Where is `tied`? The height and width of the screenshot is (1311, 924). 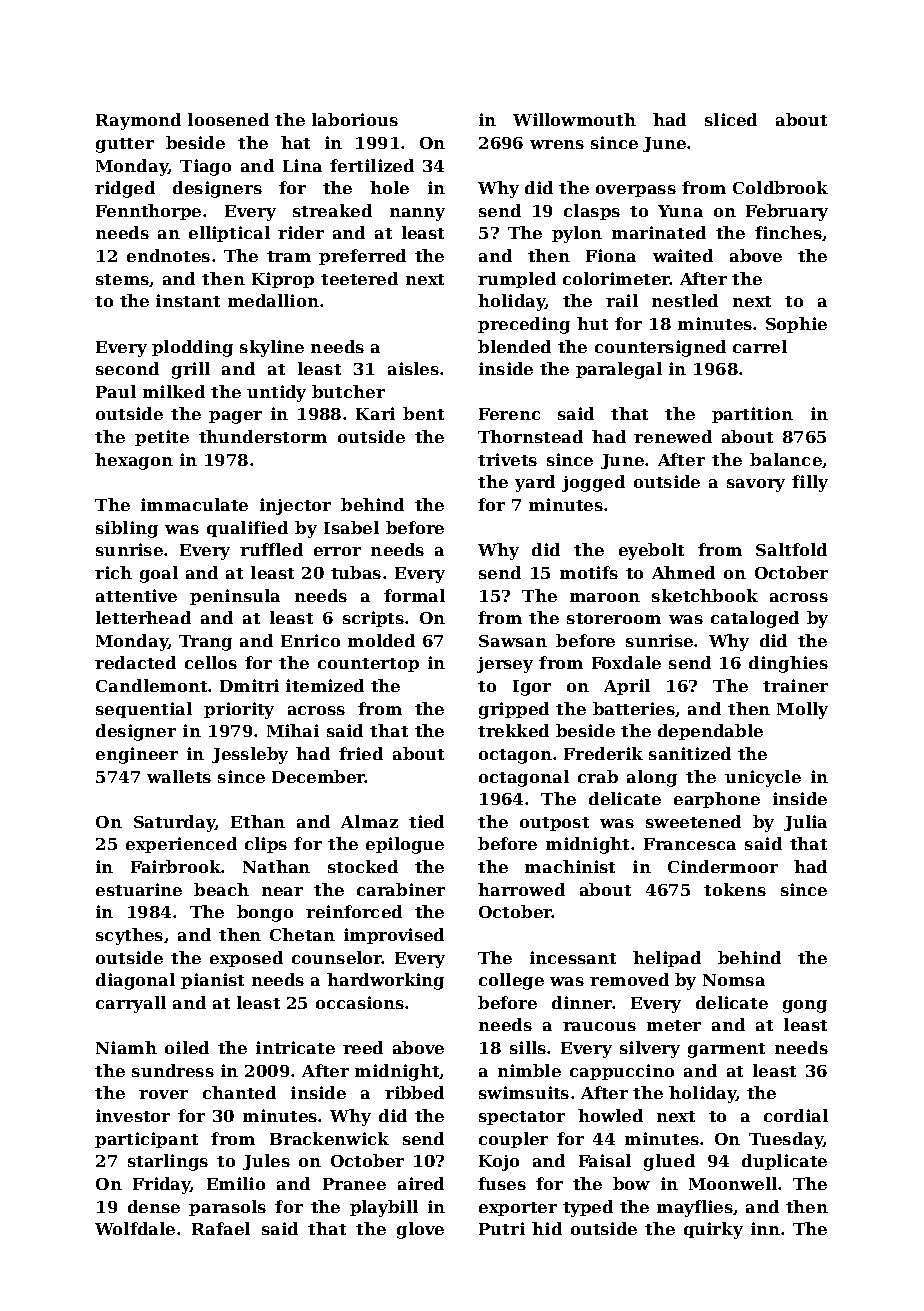
tied is located at coordinates (426, 821).
